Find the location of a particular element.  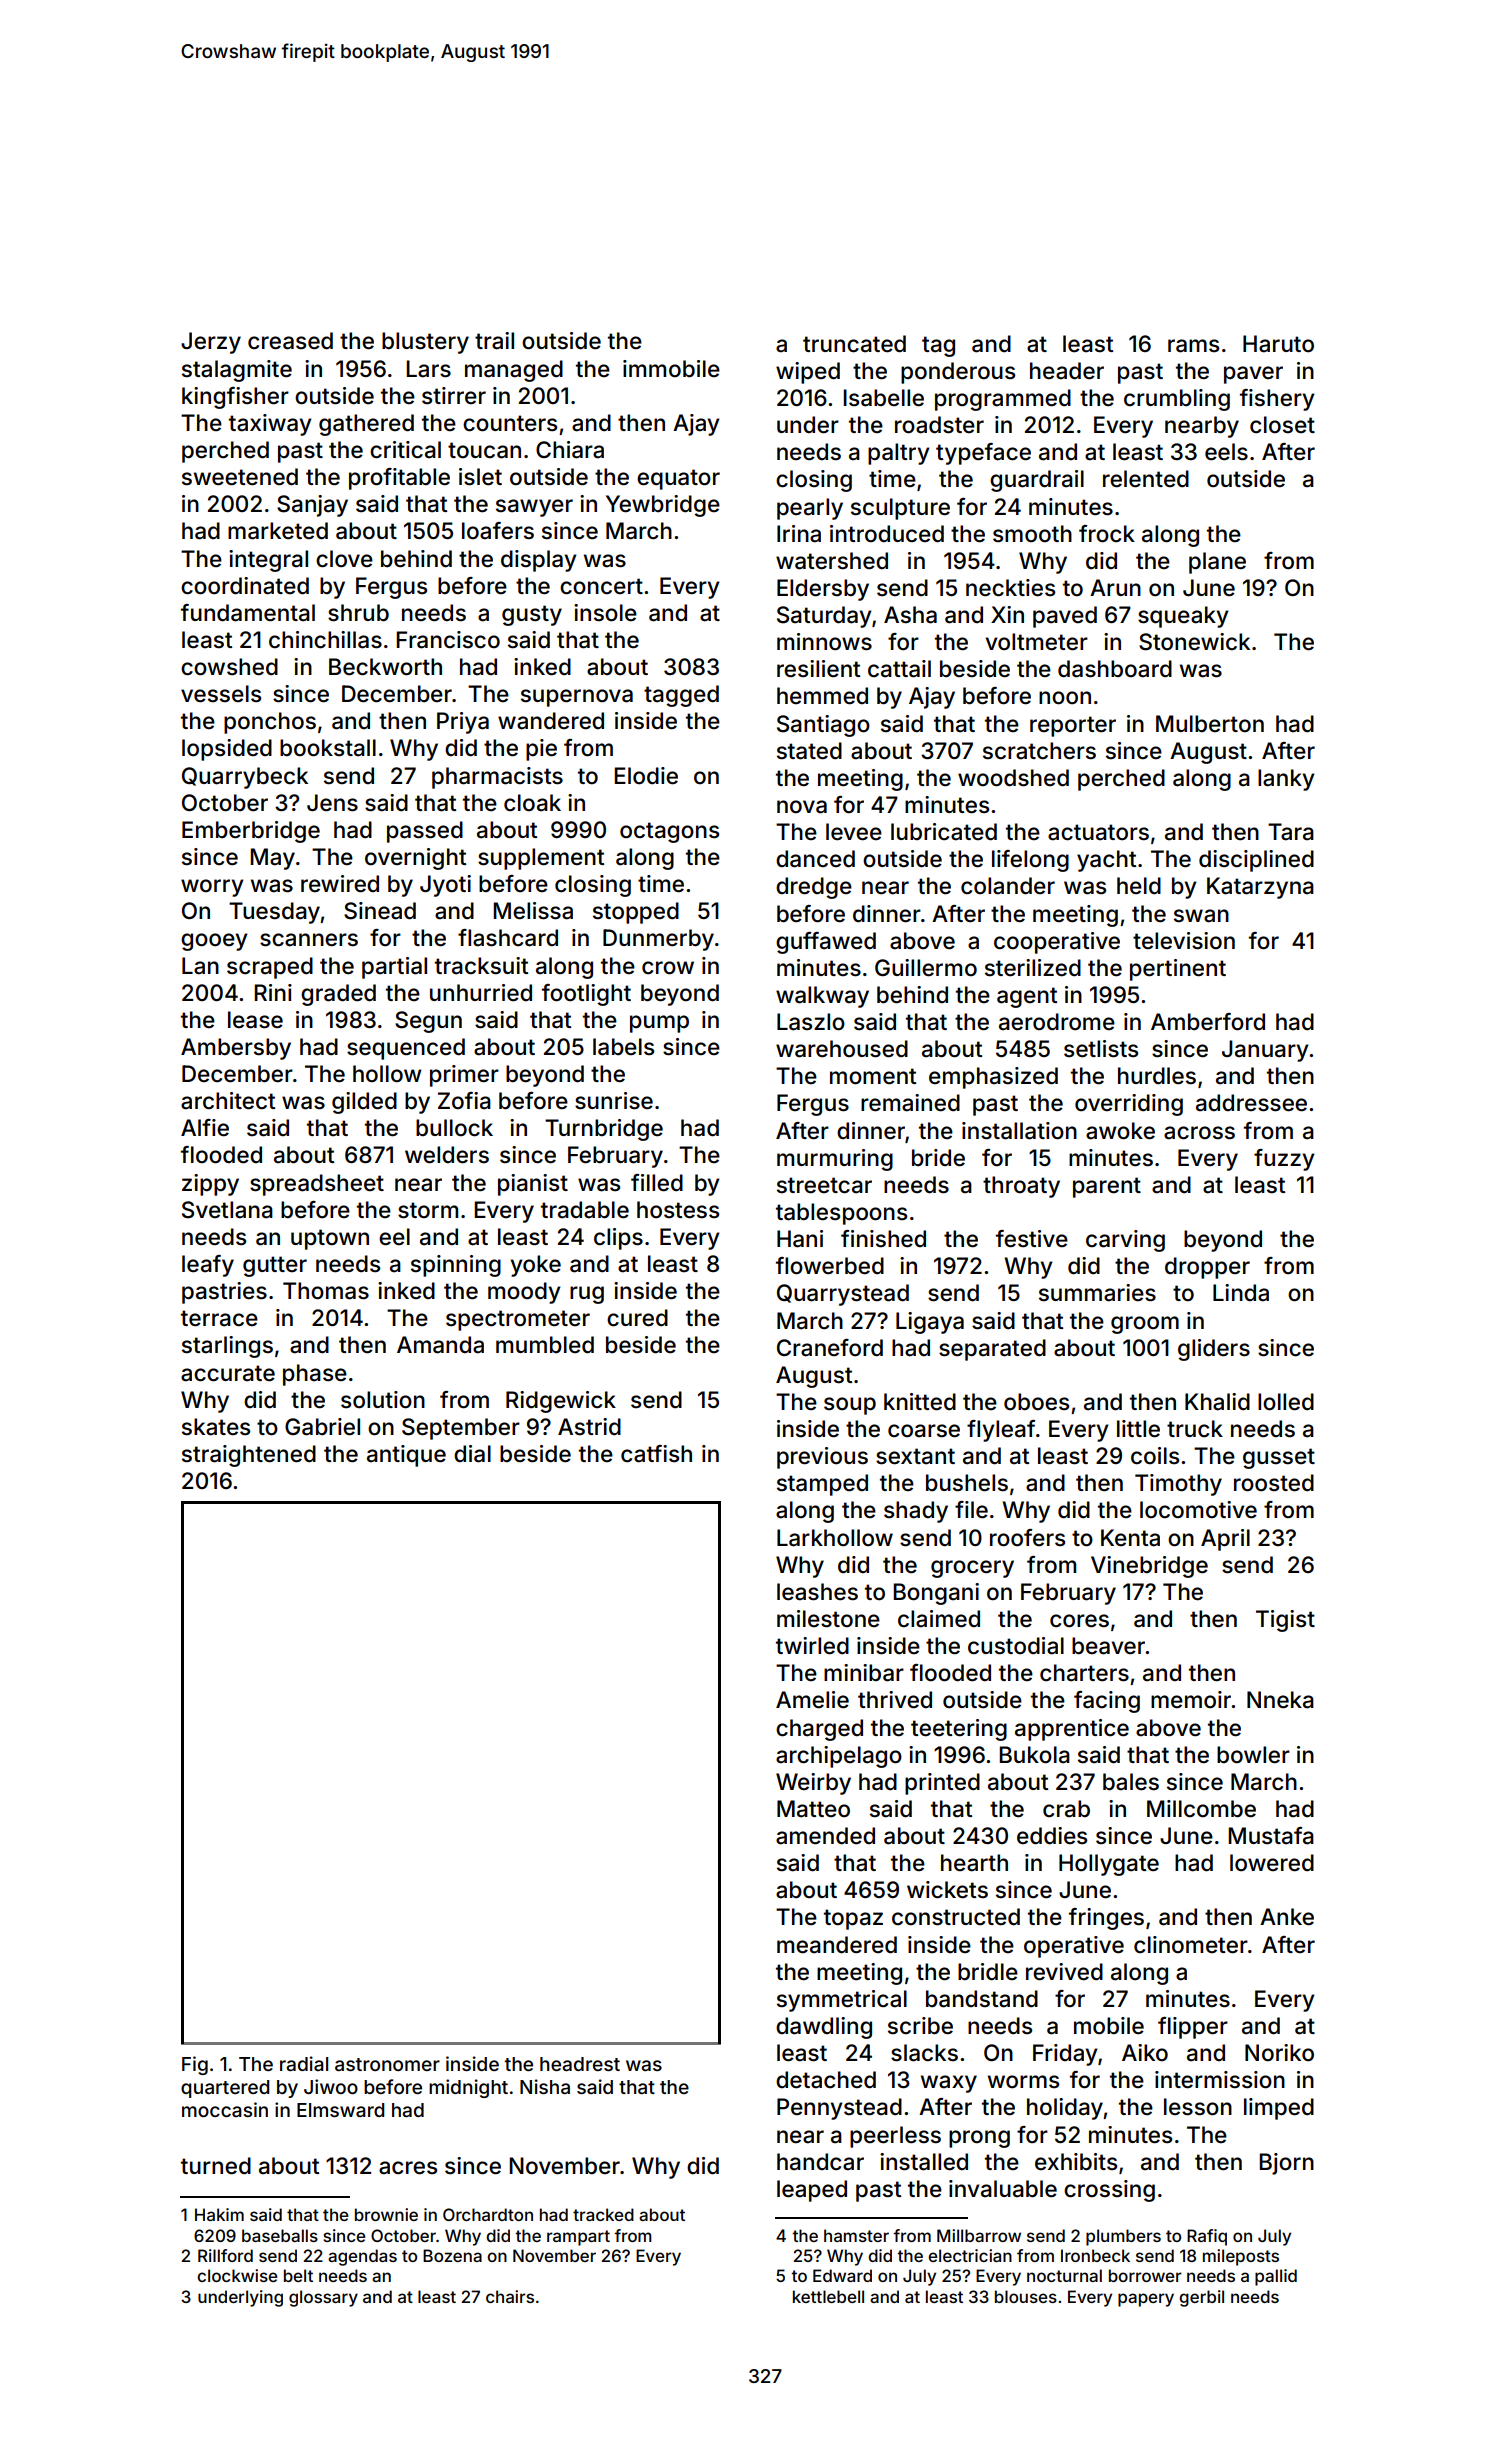

Tara is located at coordinates (1291, 832).
